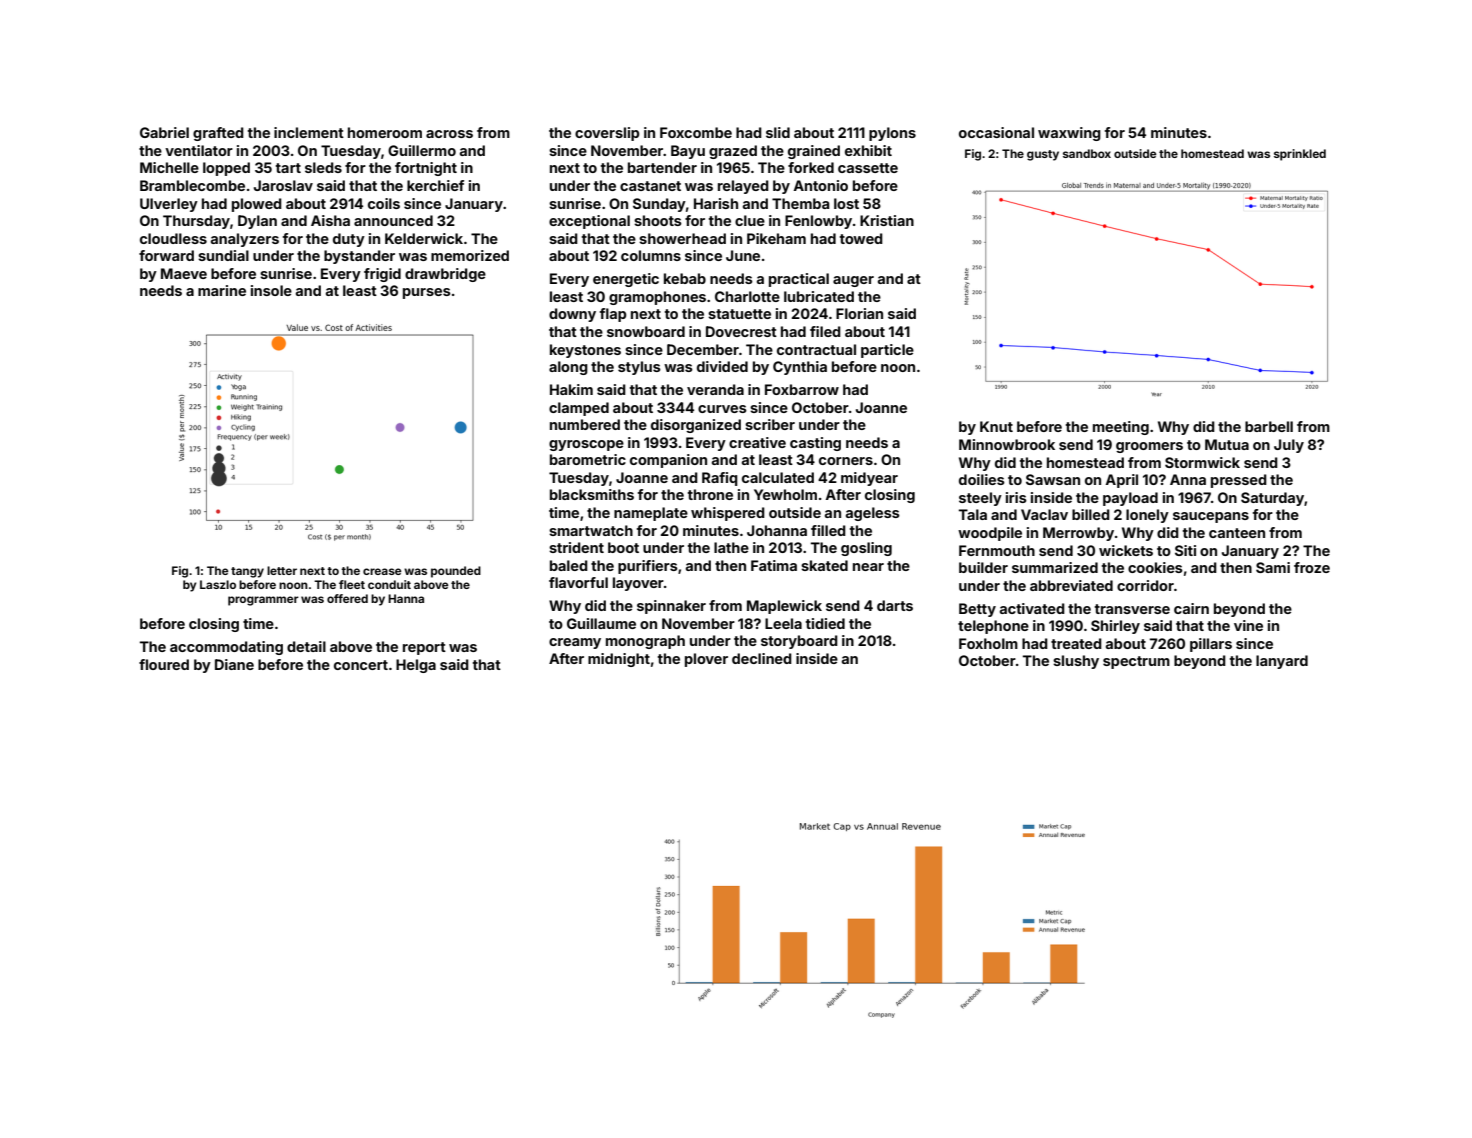  What do you see at coordinates (306, 646) in the screenshot?
I see `detail` at bounding box center [306, 646].
